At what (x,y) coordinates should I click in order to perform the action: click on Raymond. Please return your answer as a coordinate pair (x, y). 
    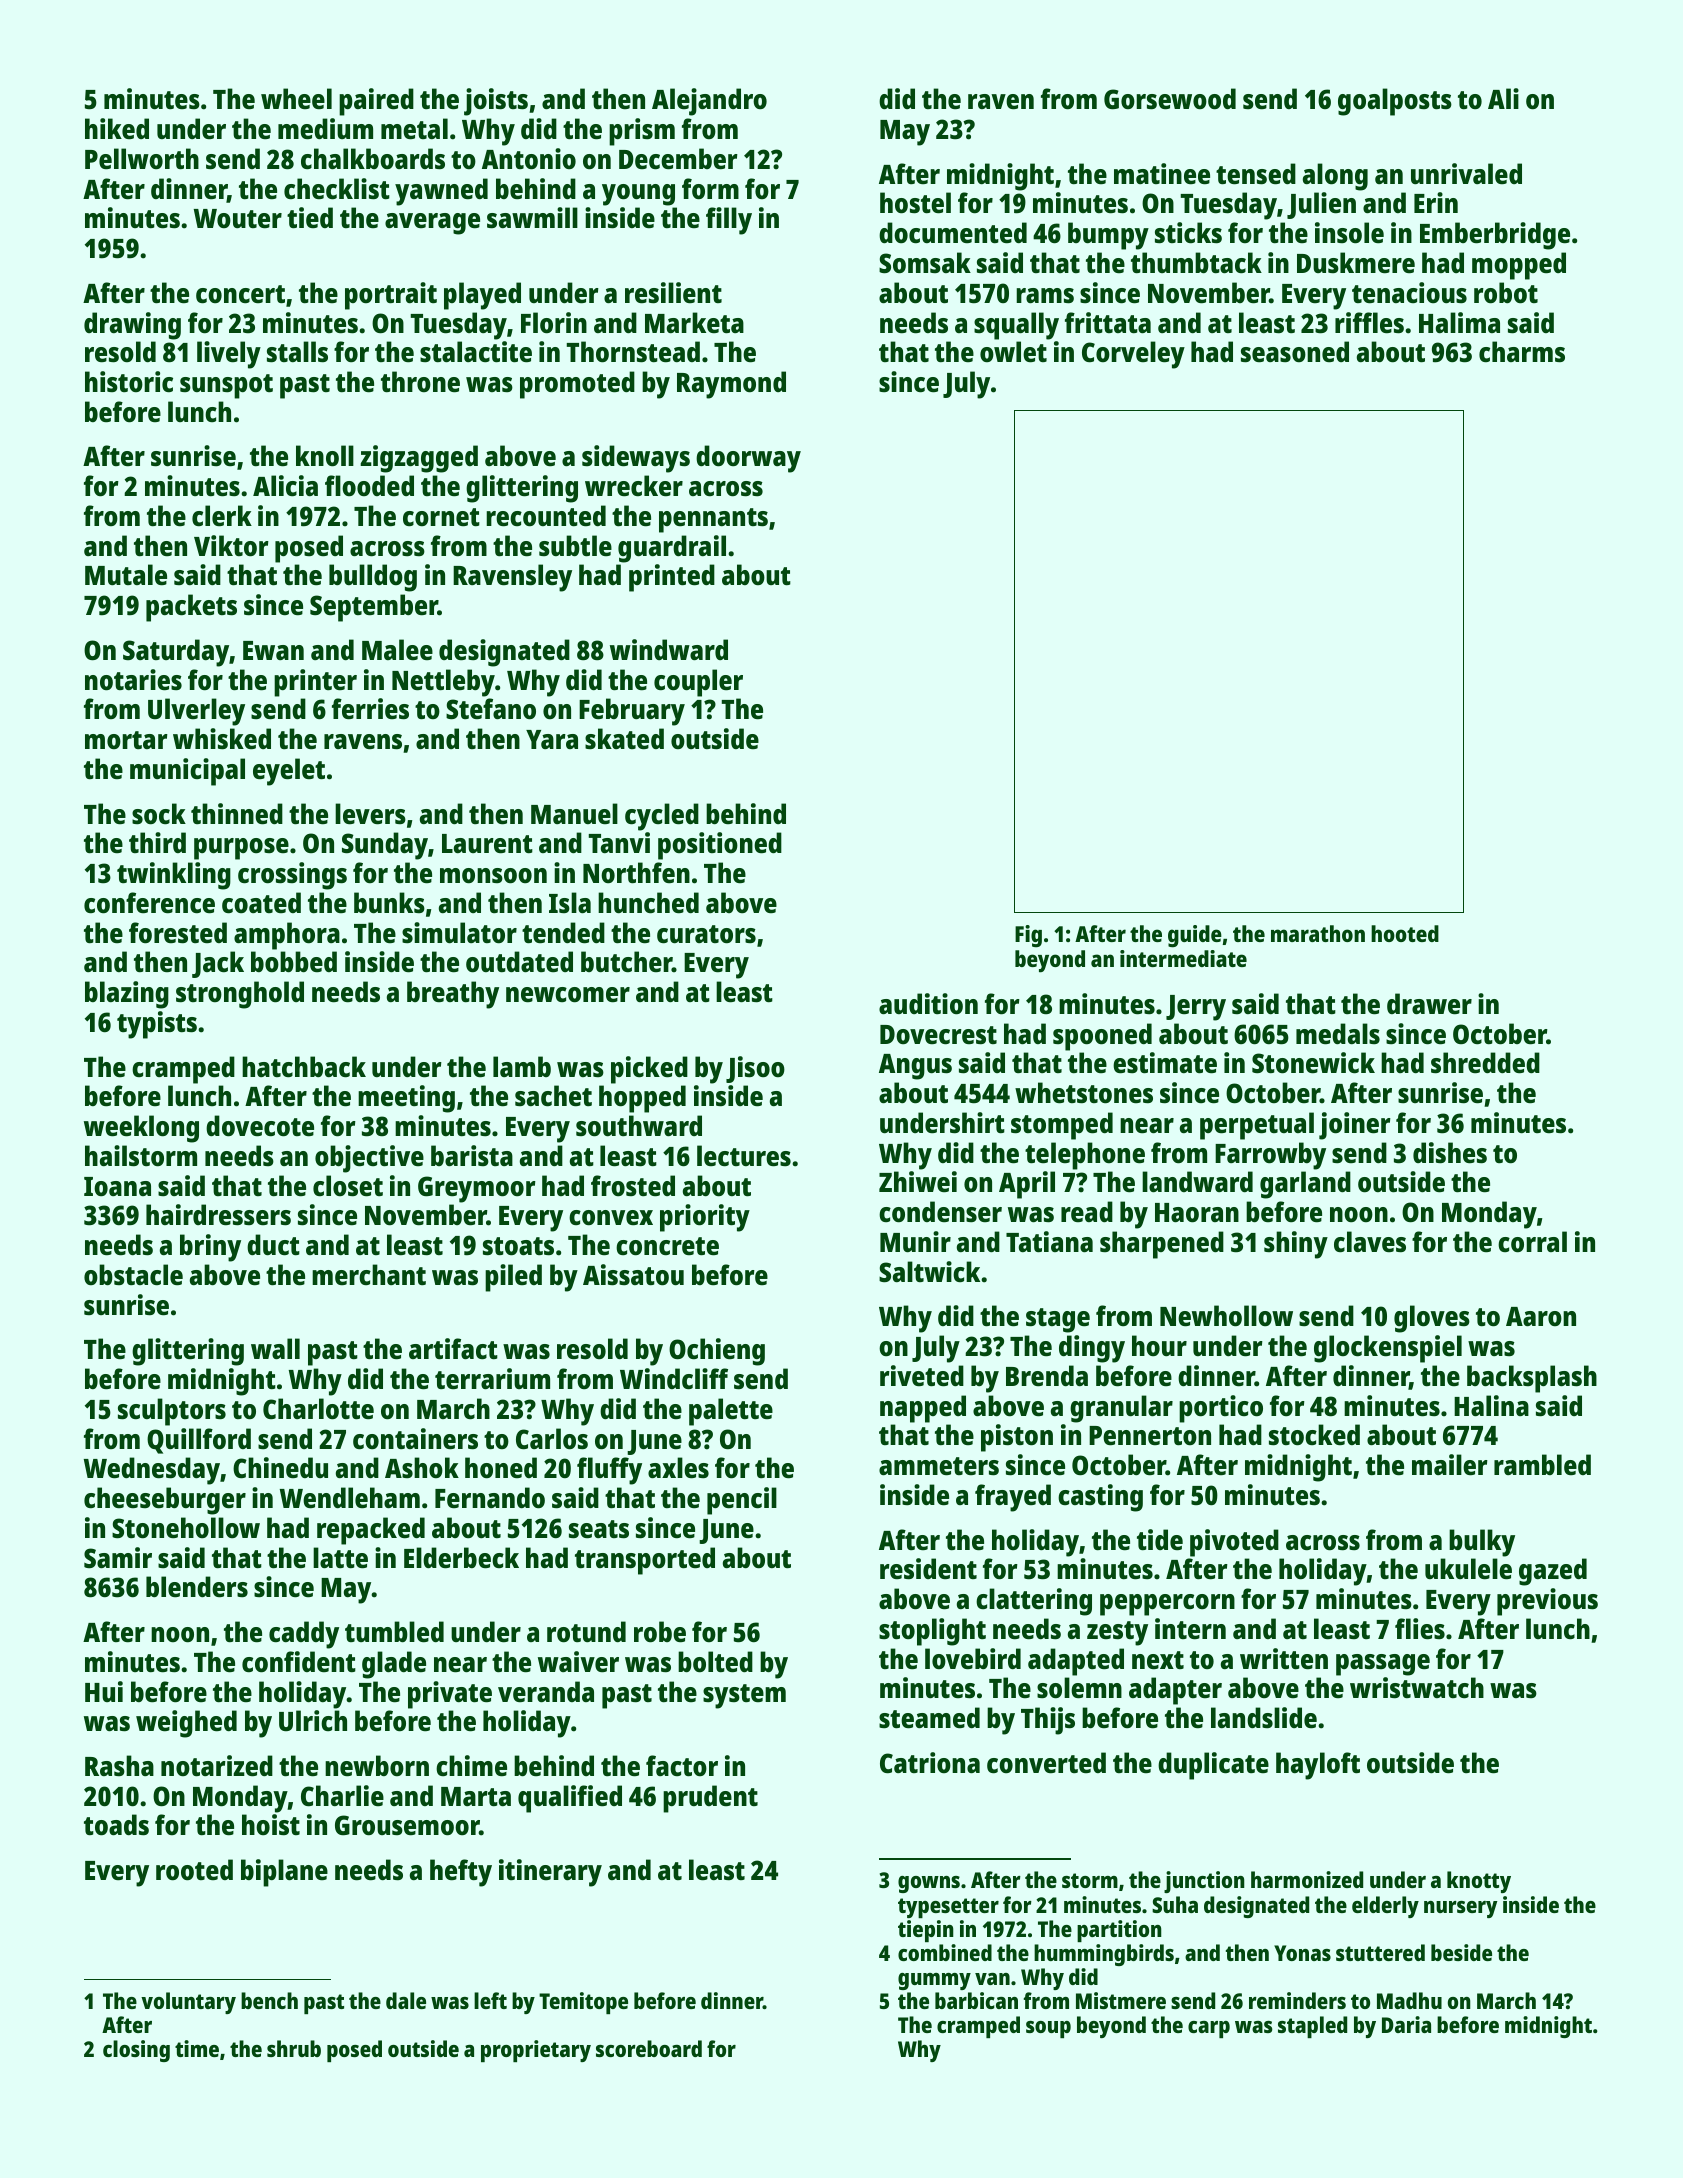
    Looking at the image, I should click on (731, 385).
